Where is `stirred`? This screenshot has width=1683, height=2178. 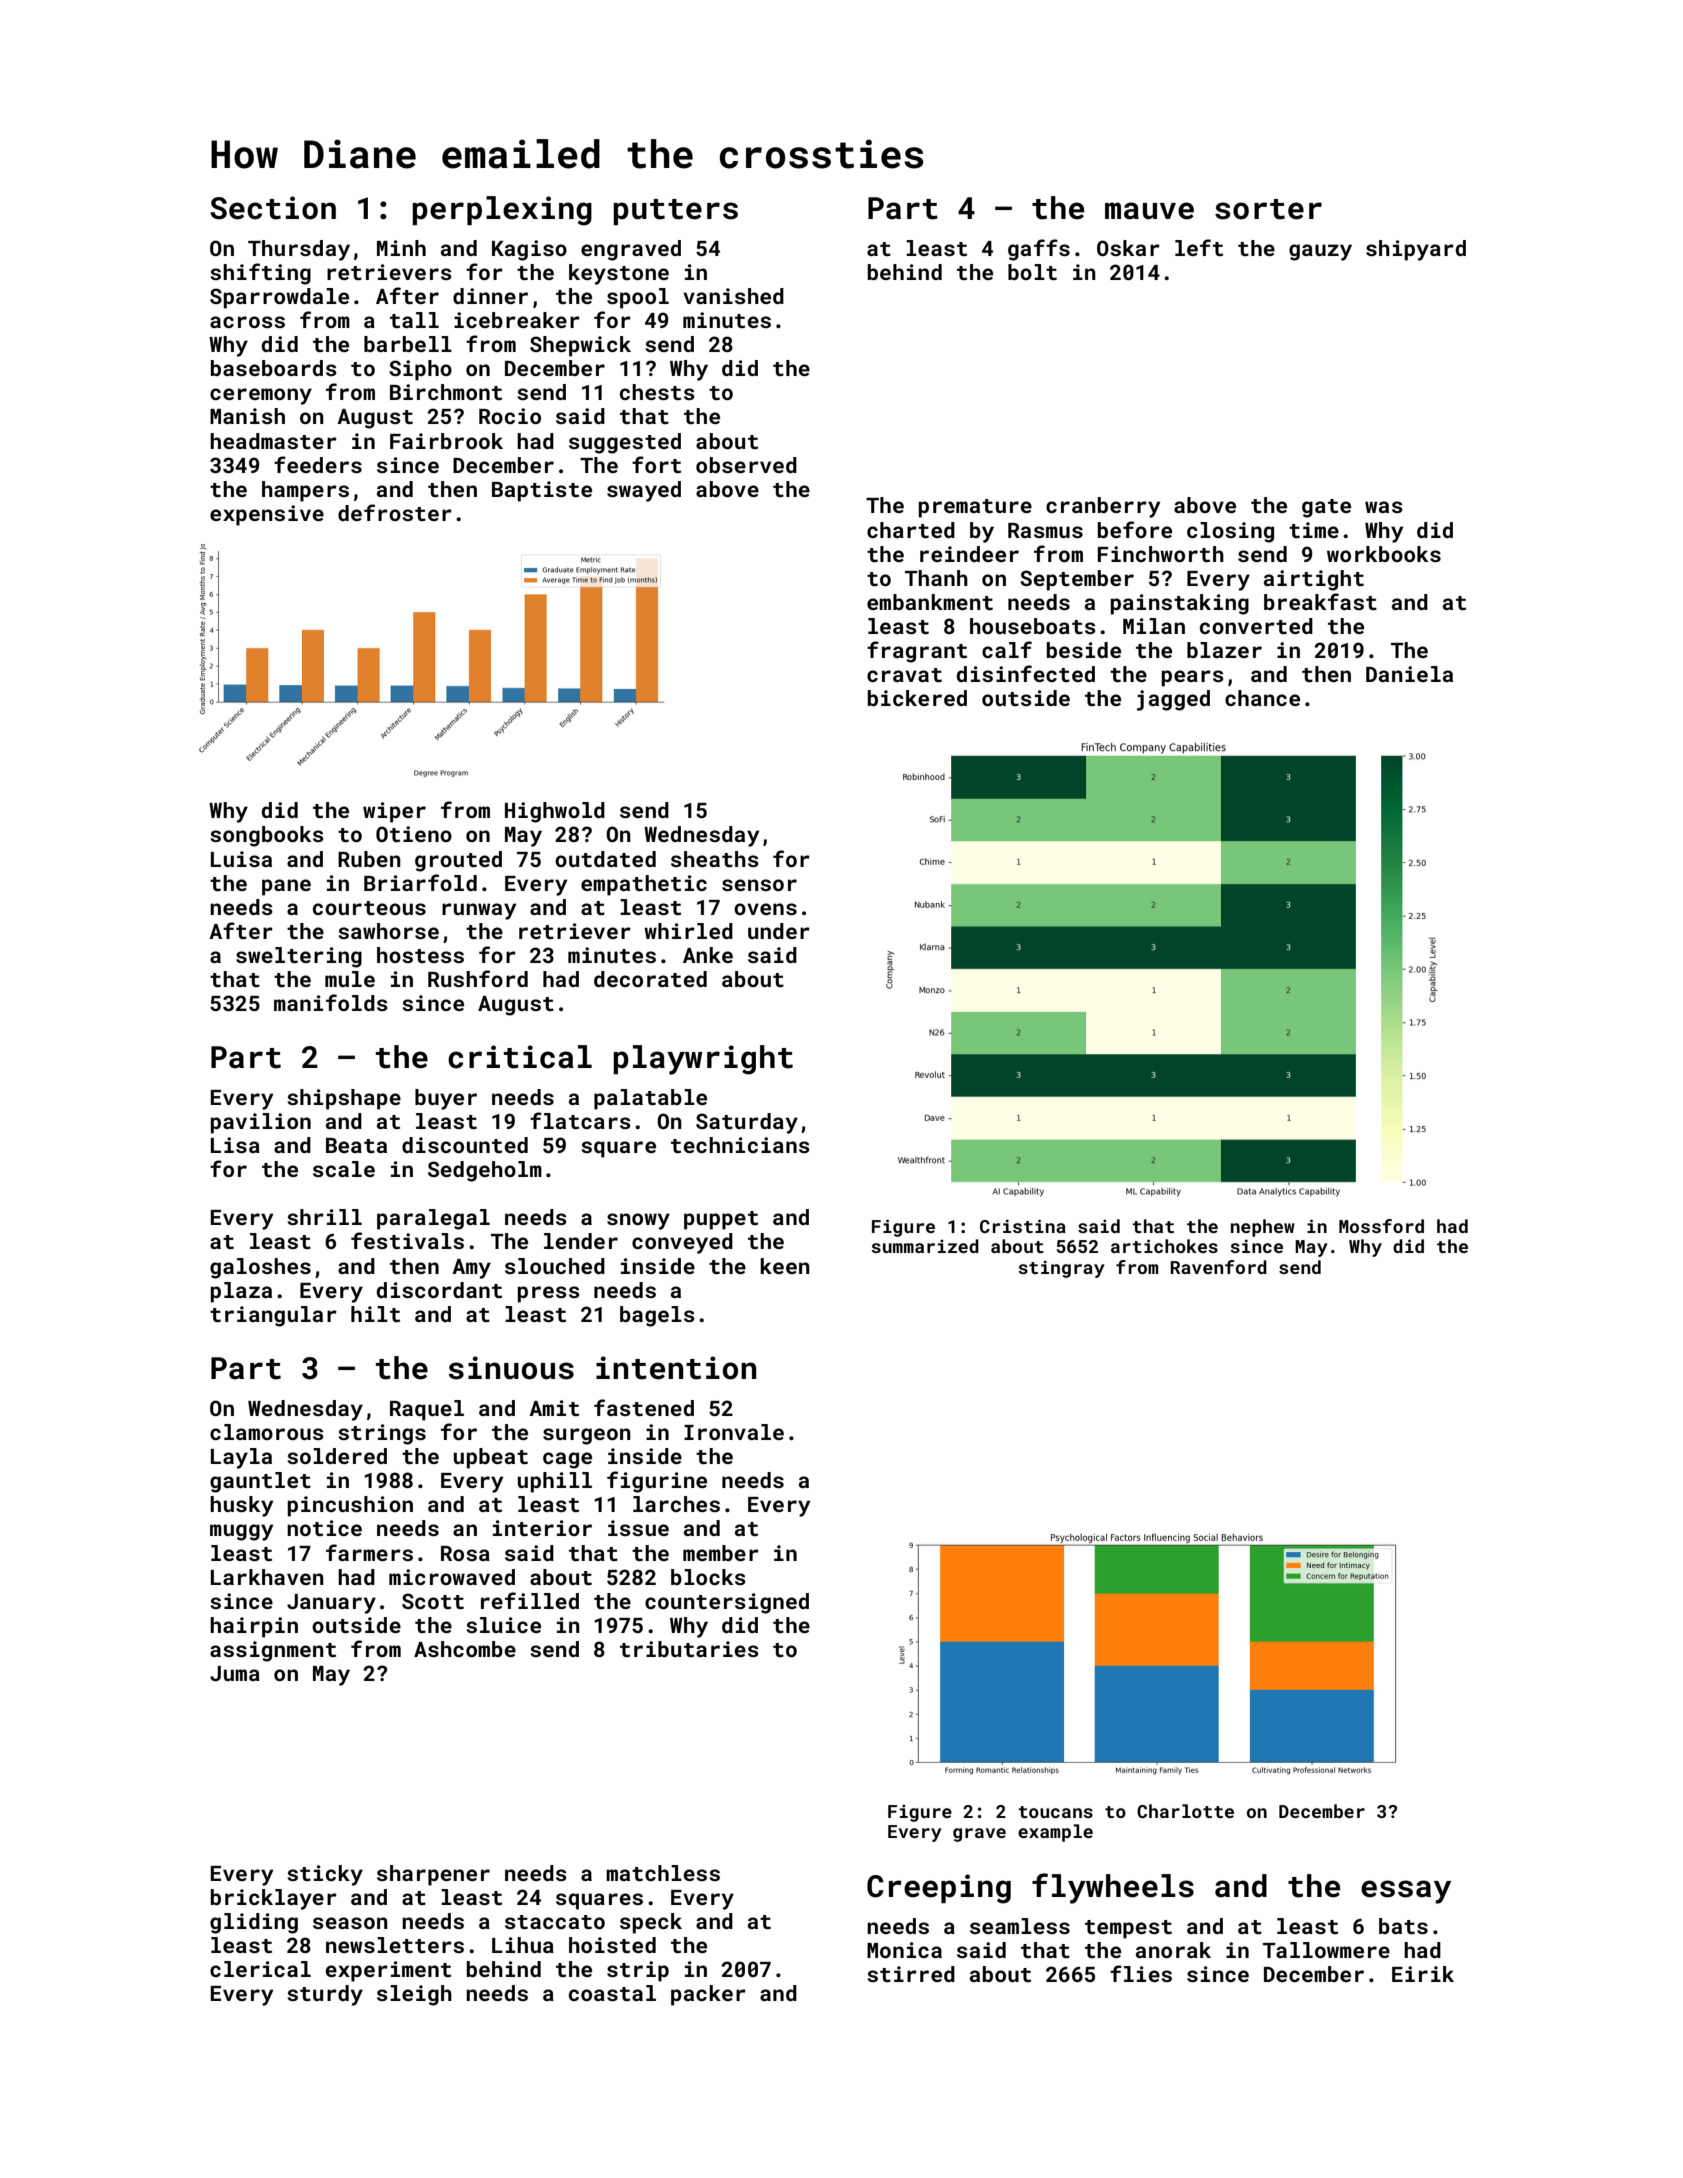 stirred is located at coordinates (911, 1974).
